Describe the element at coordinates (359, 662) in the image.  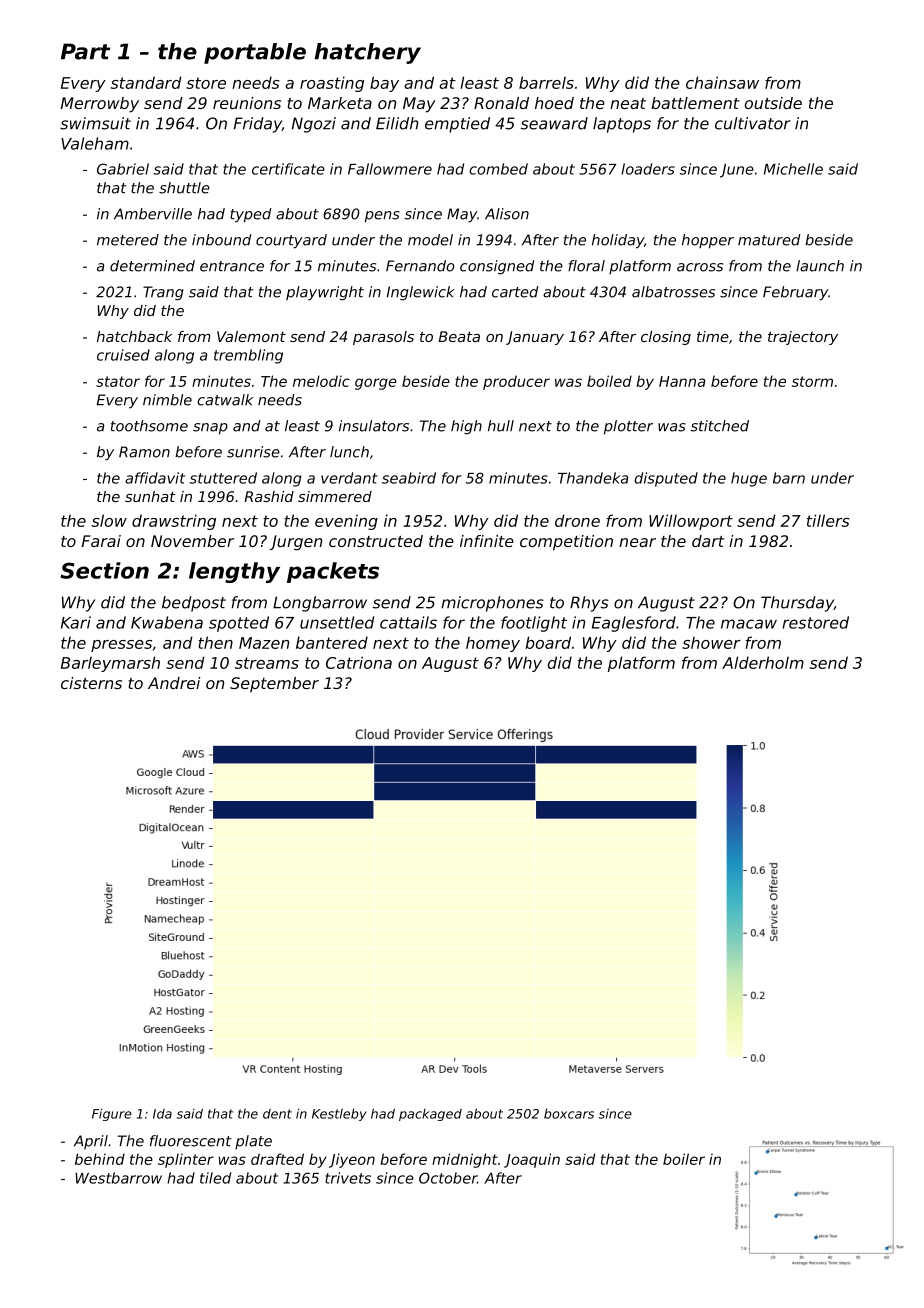
I see `Catriona` at that location.
